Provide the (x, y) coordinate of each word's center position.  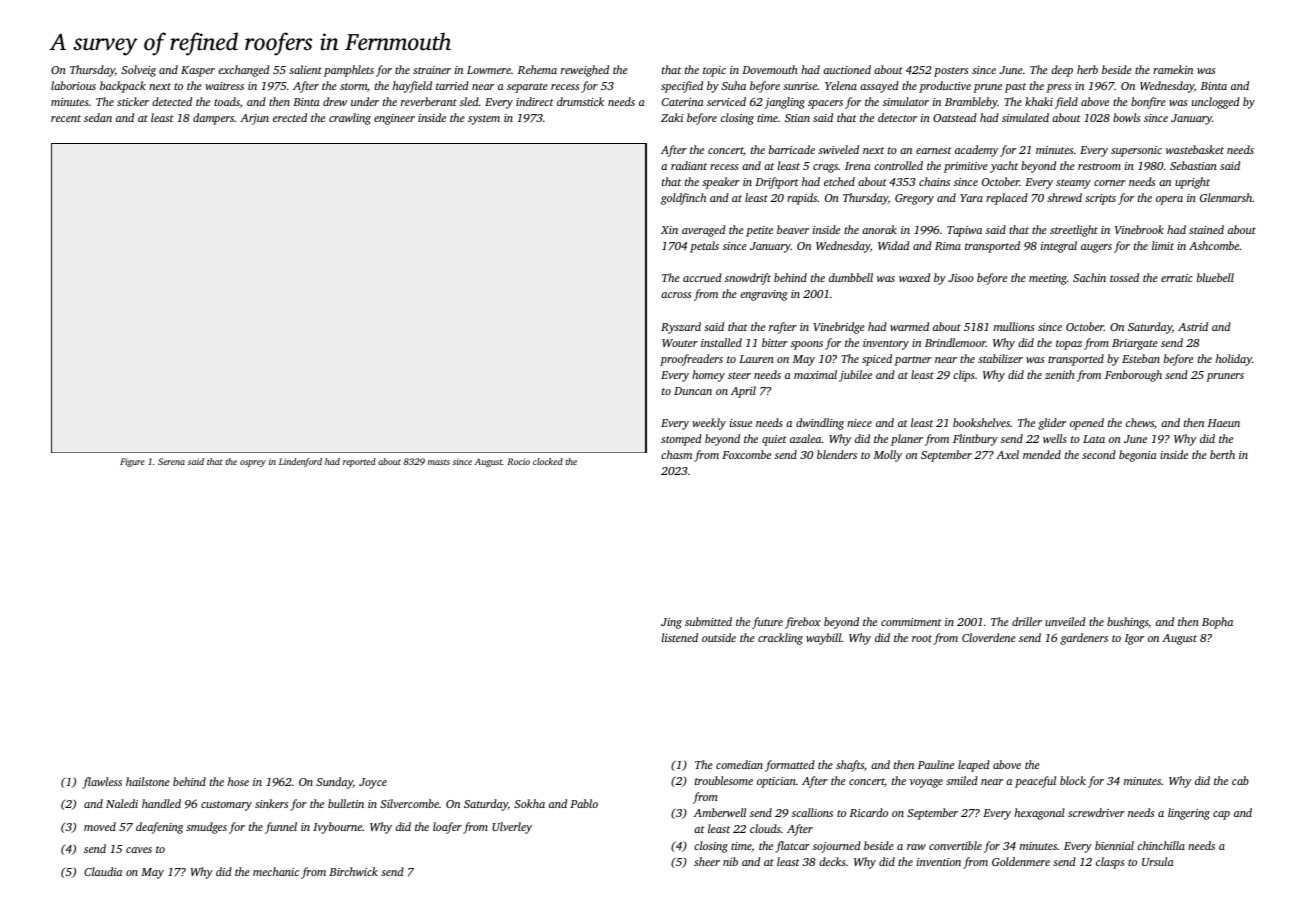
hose (238, 781)
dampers (213, 119)
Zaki (672, 117)
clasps (1110, 863)
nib (730, 861)
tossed (1124, 277)
